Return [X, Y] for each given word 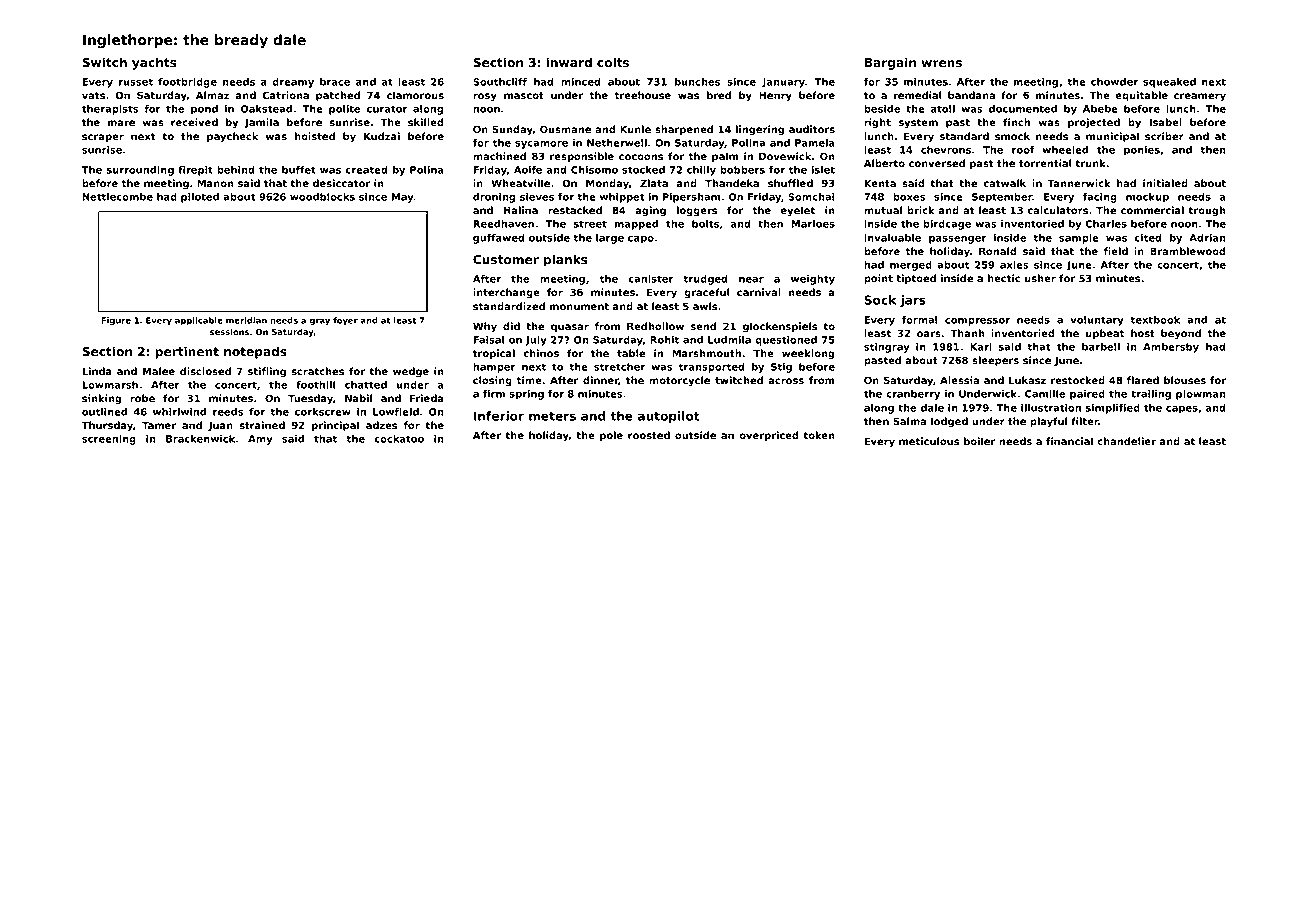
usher [1040, 278]
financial [1069, 441]
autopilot [669, 417]
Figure [116, 321]
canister [651, 279]
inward [569, 62]
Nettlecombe [117, 197]
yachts [154, 63]
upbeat [1105, 334]
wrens [942, 63]
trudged [705, 280]
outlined [104, 412]
